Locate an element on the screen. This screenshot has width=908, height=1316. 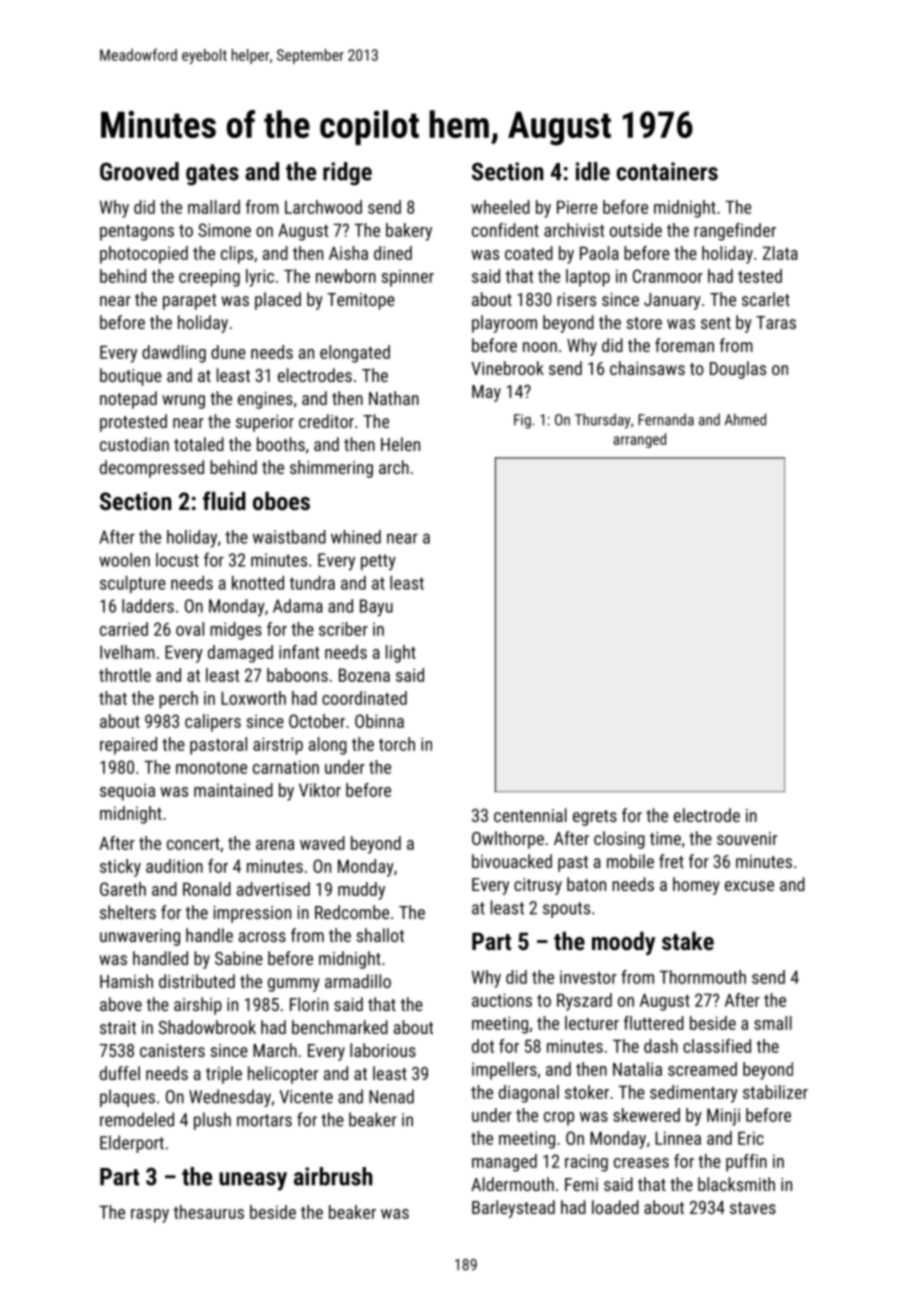
waistband is located at coordinates (289, 537).
